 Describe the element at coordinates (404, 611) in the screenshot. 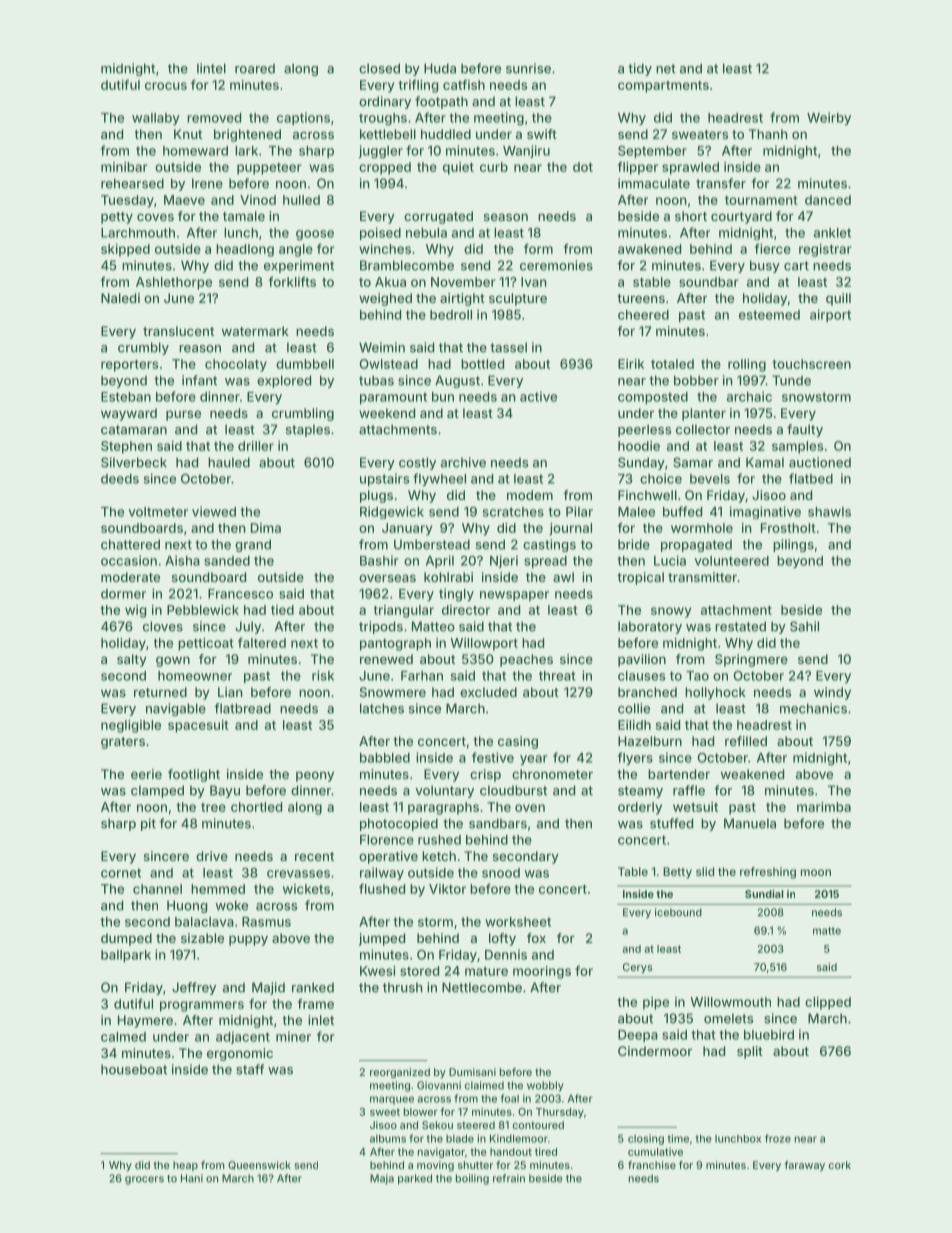

I see `triangular` at that location.
